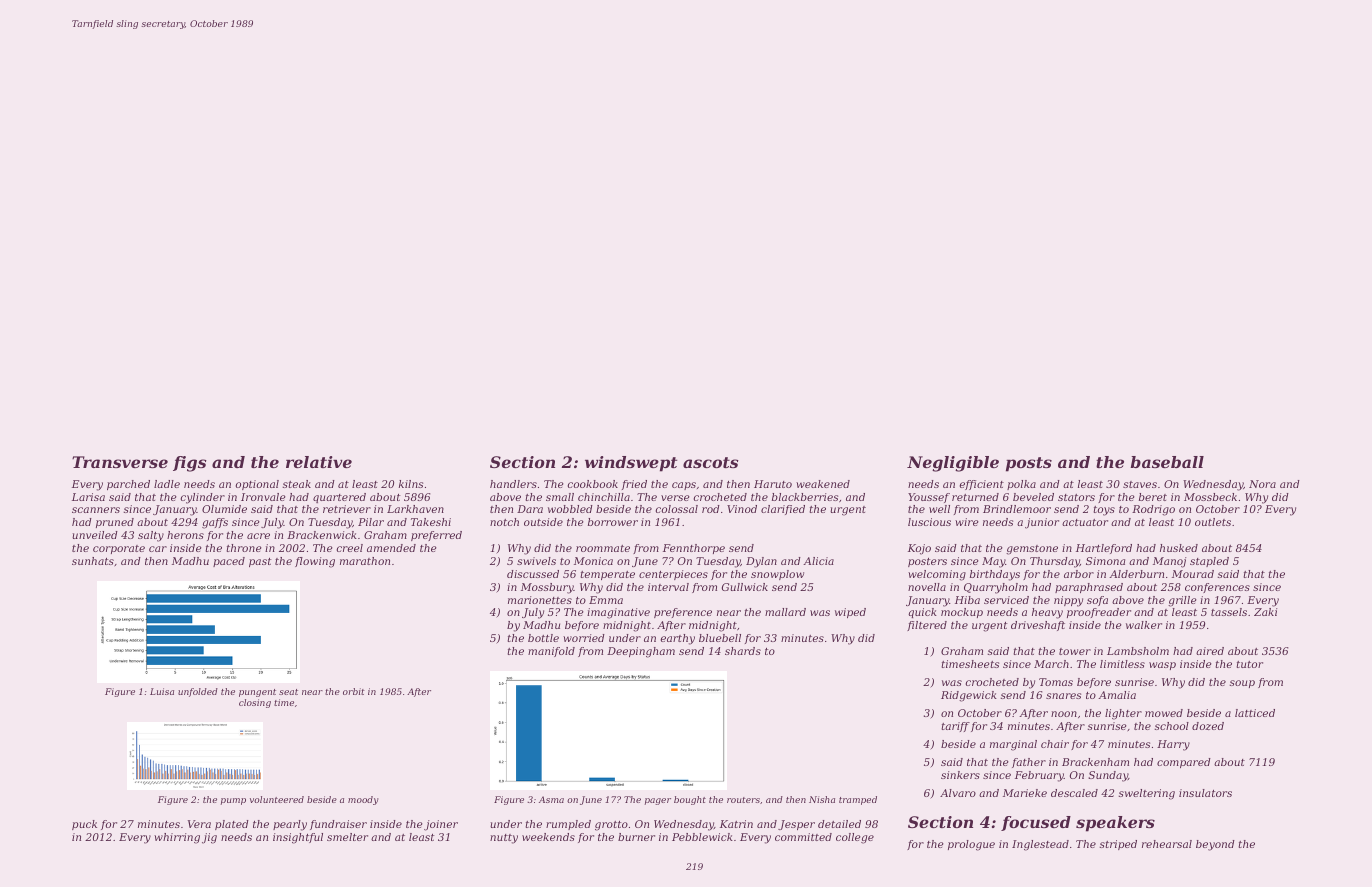  I want to click on Hartleford, so click(1104, 549).
